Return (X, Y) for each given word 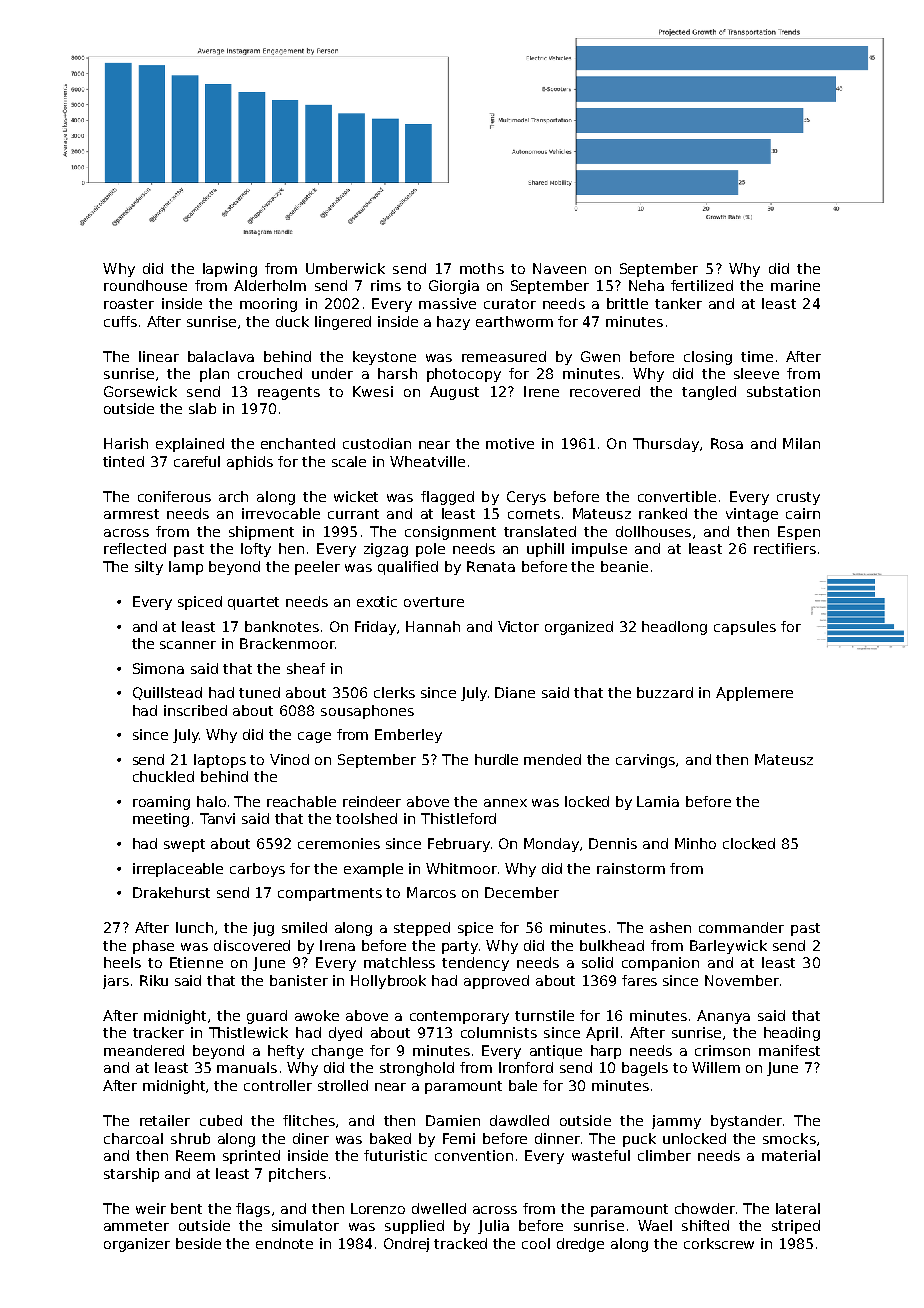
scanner (188, 645)
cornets (534, 514)
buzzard (665, 692)
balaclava (221, 356)
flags (253, 1210)
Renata (491, 566)
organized (579, 628)
